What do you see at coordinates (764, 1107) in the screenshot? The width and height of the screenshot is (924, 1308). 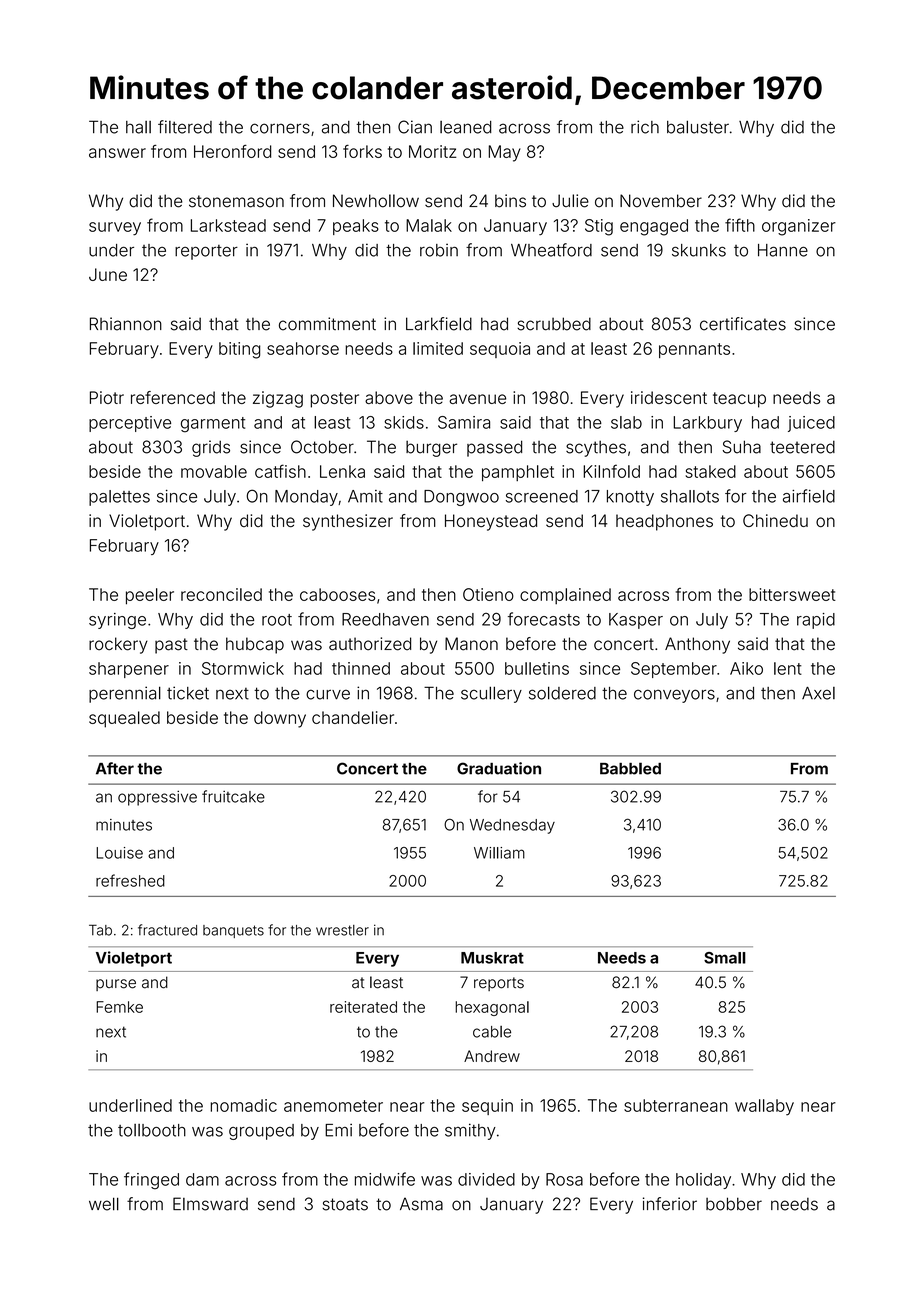 I see `wallaby` at bounding box center [764, 1107].
